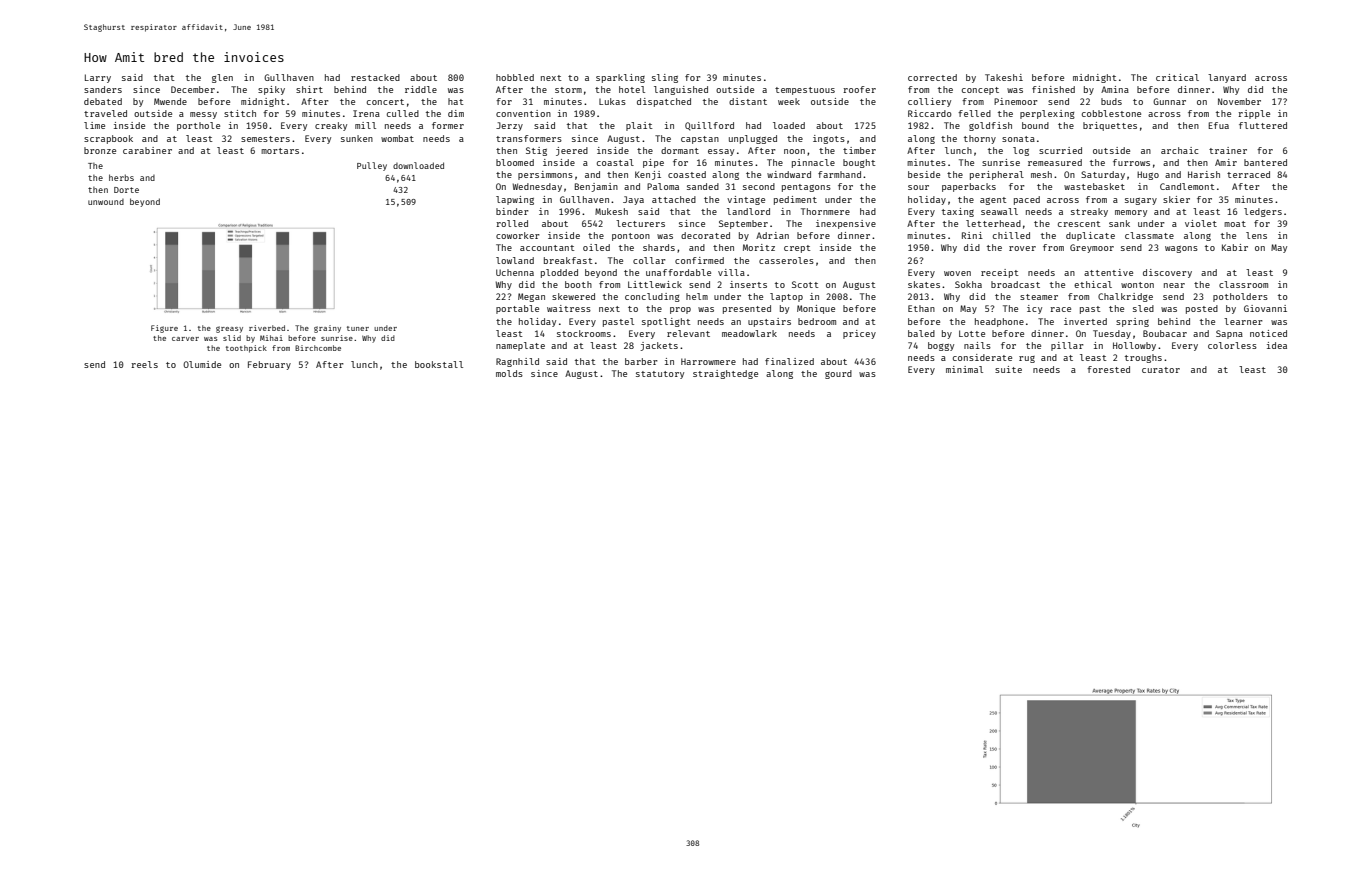  Describe the element at coordinates (518, 235) in the document. I see `coworker` at that location.
